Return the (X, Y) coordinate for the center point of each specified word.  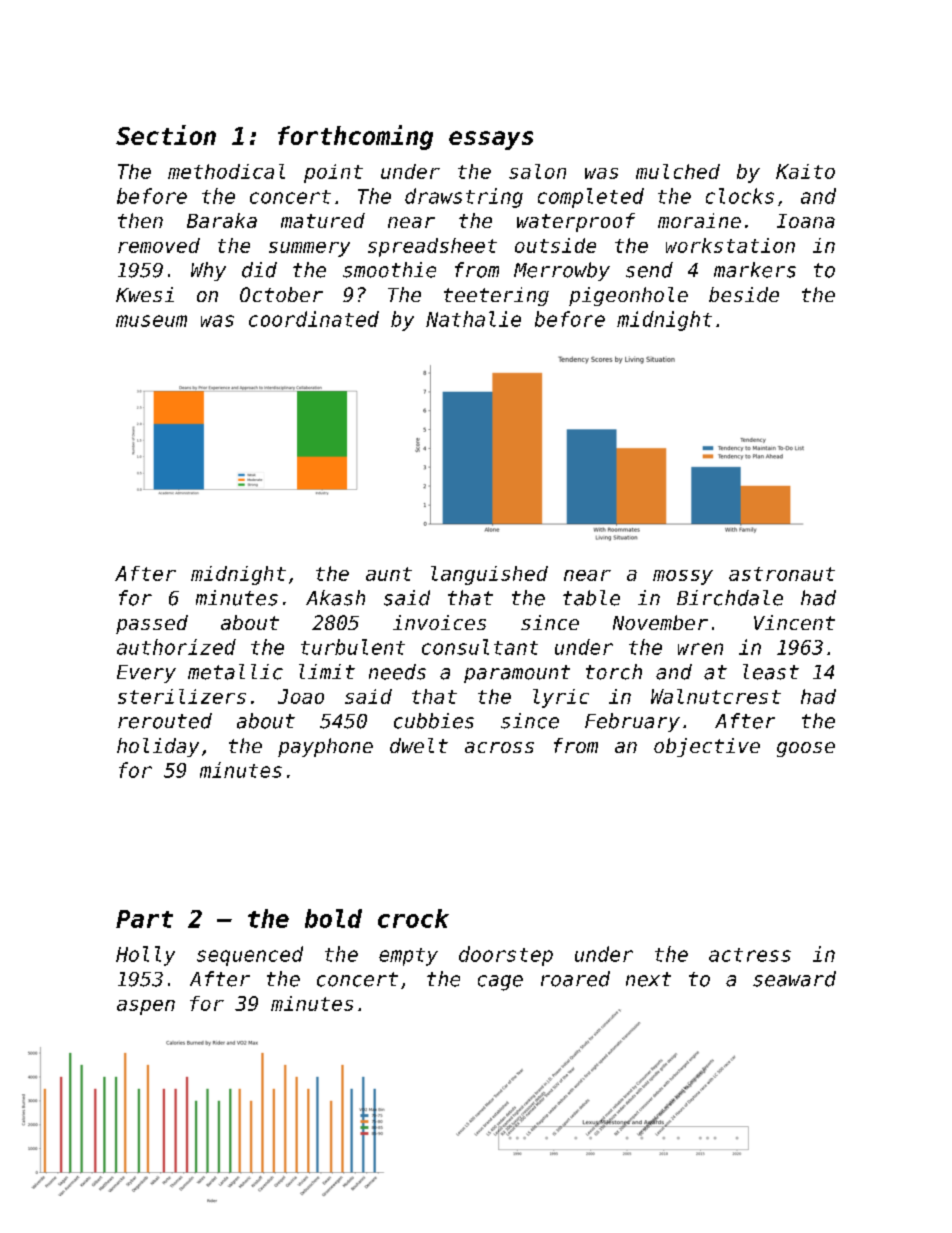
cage (500, 983)
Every (146, 674)
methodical (226, 171)
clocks (740, 196)
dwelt (419, 745)
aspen (146, 1007)
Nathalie (473, 319)
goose (806, 749)
